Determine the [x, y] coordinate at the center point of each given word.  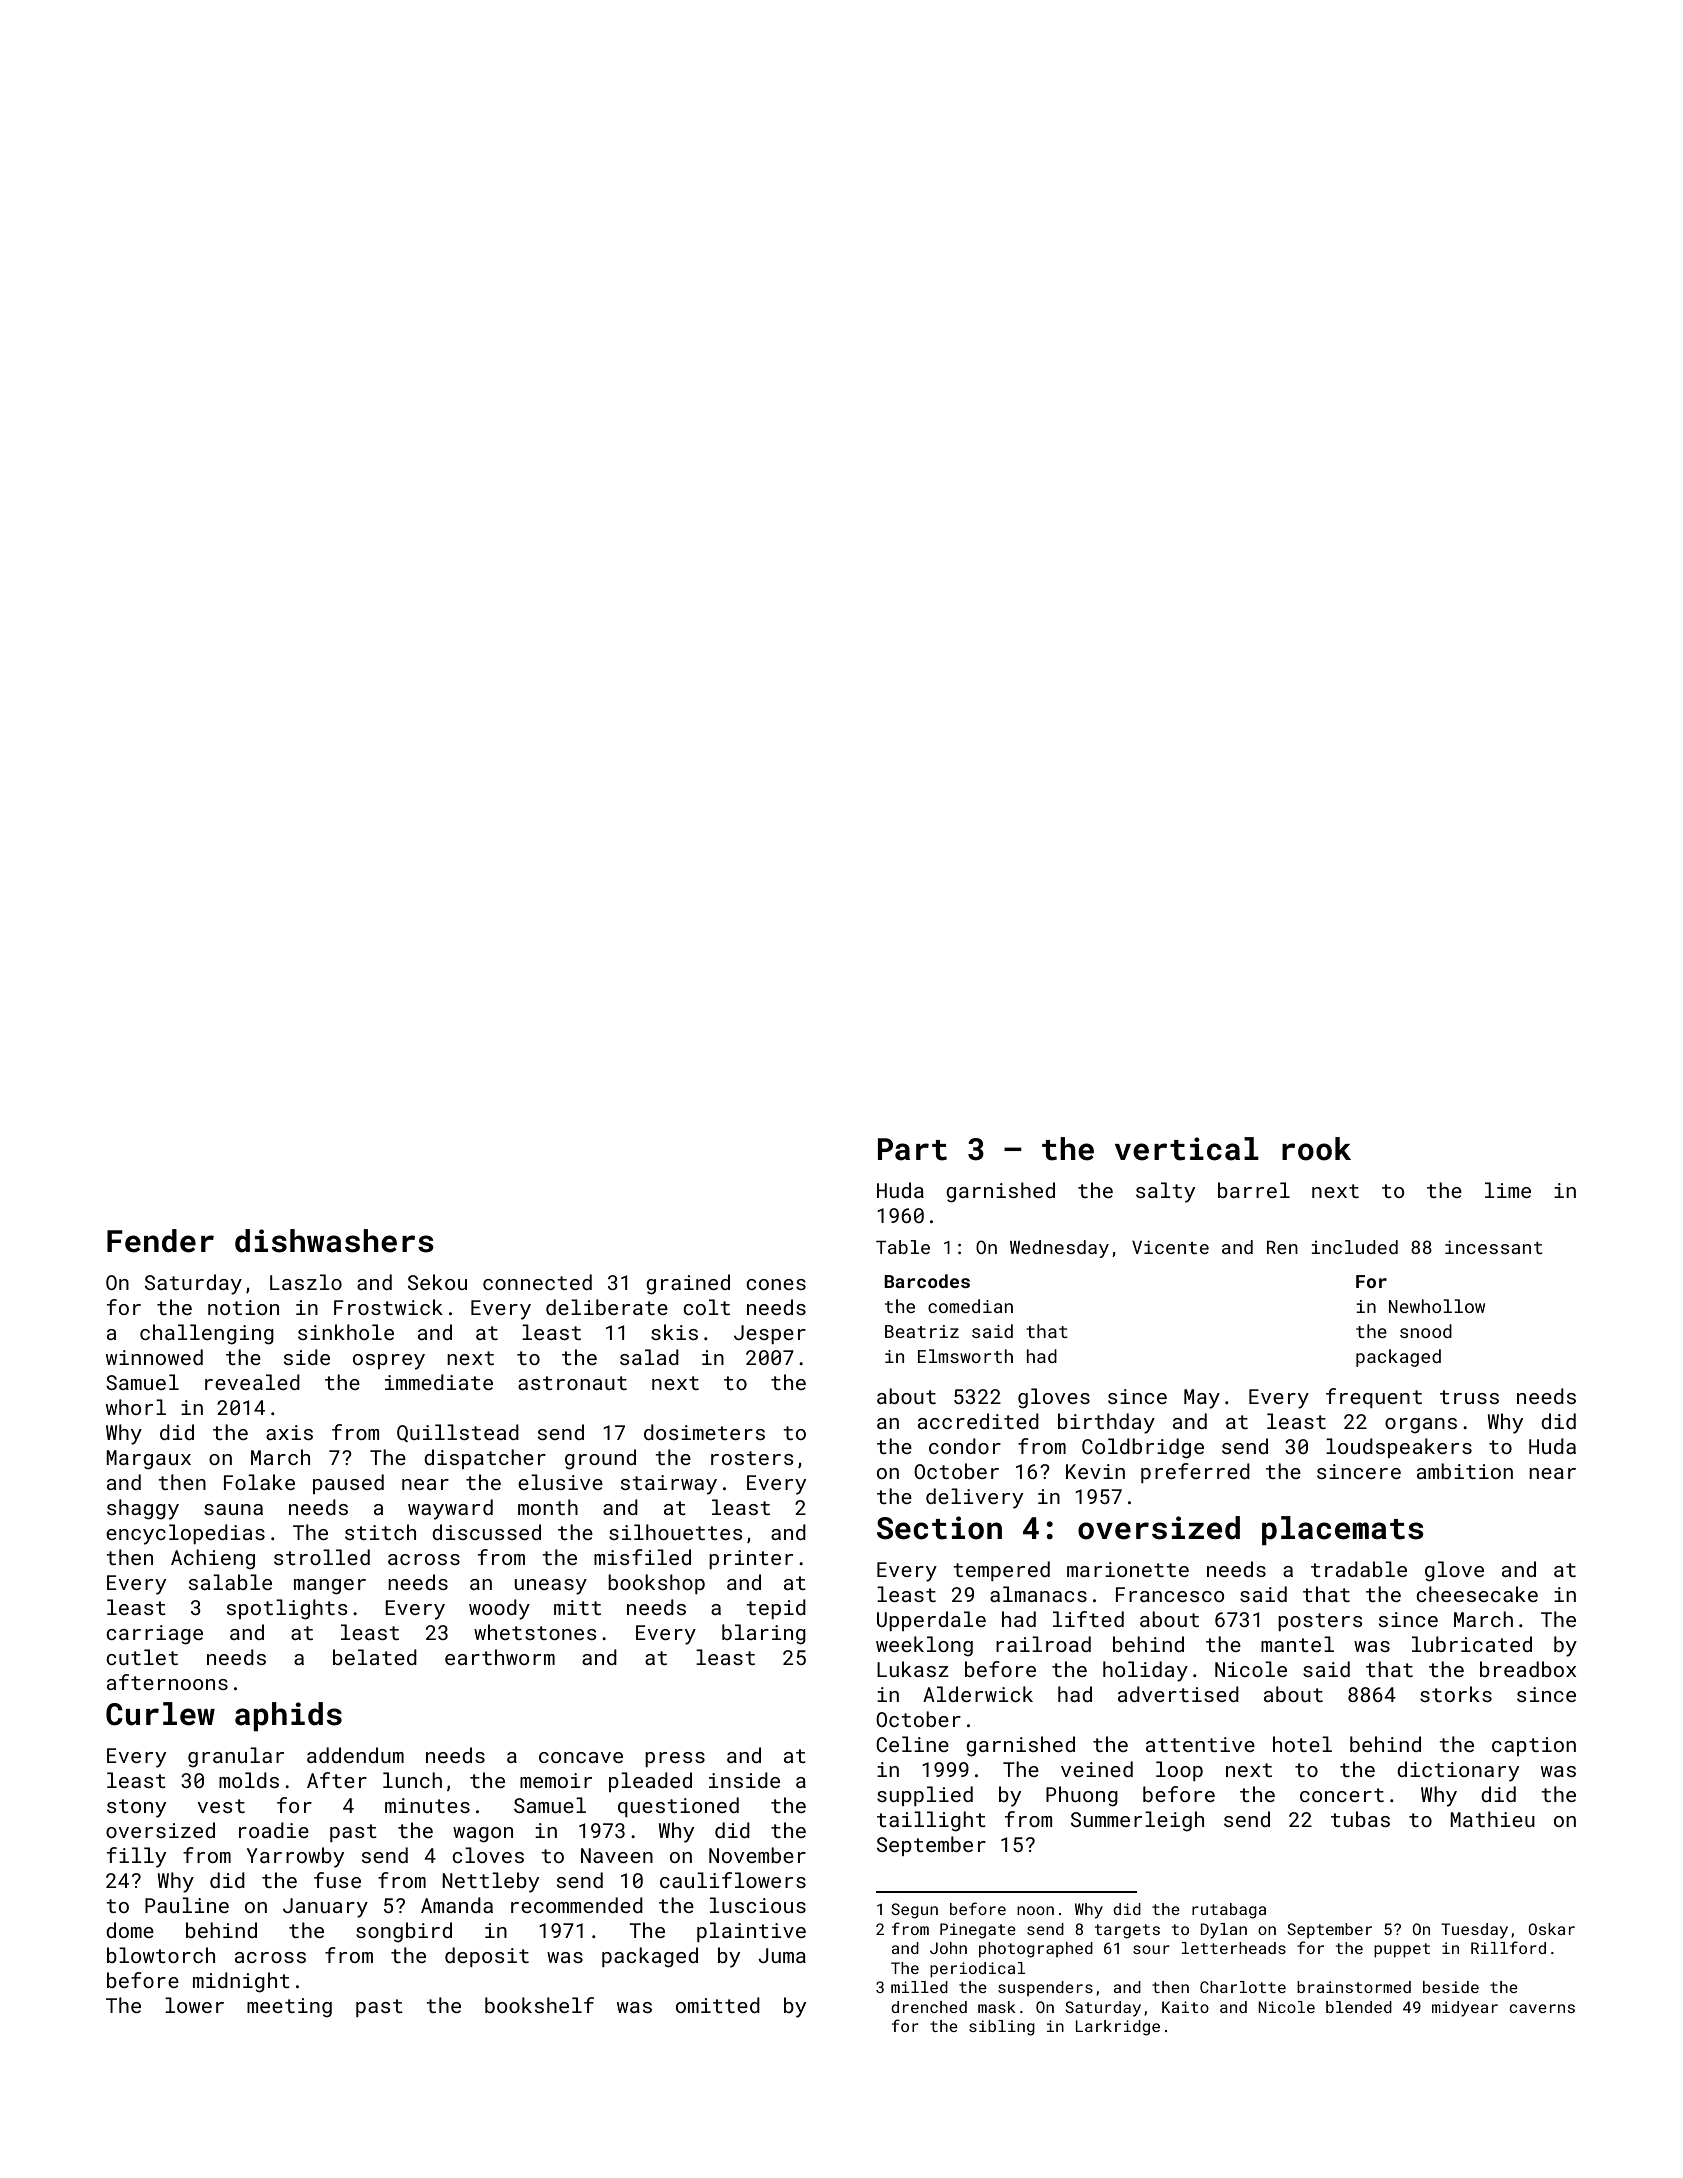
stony [136, 1808]
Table [903, 1247]
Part [912, 1149]
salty [1165, 1192]
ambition [1465, 1471]
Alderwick [978, 1694]
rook [1316, 1149]
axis [289, 1432]
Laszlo [306, 1282]
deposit [487, 1957]
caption [1534, 1746]
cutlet [142, 1657]
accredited [978, 1421]
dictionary [1458, 1771]
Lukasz [913, 1669]
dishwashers [334, 1241]
